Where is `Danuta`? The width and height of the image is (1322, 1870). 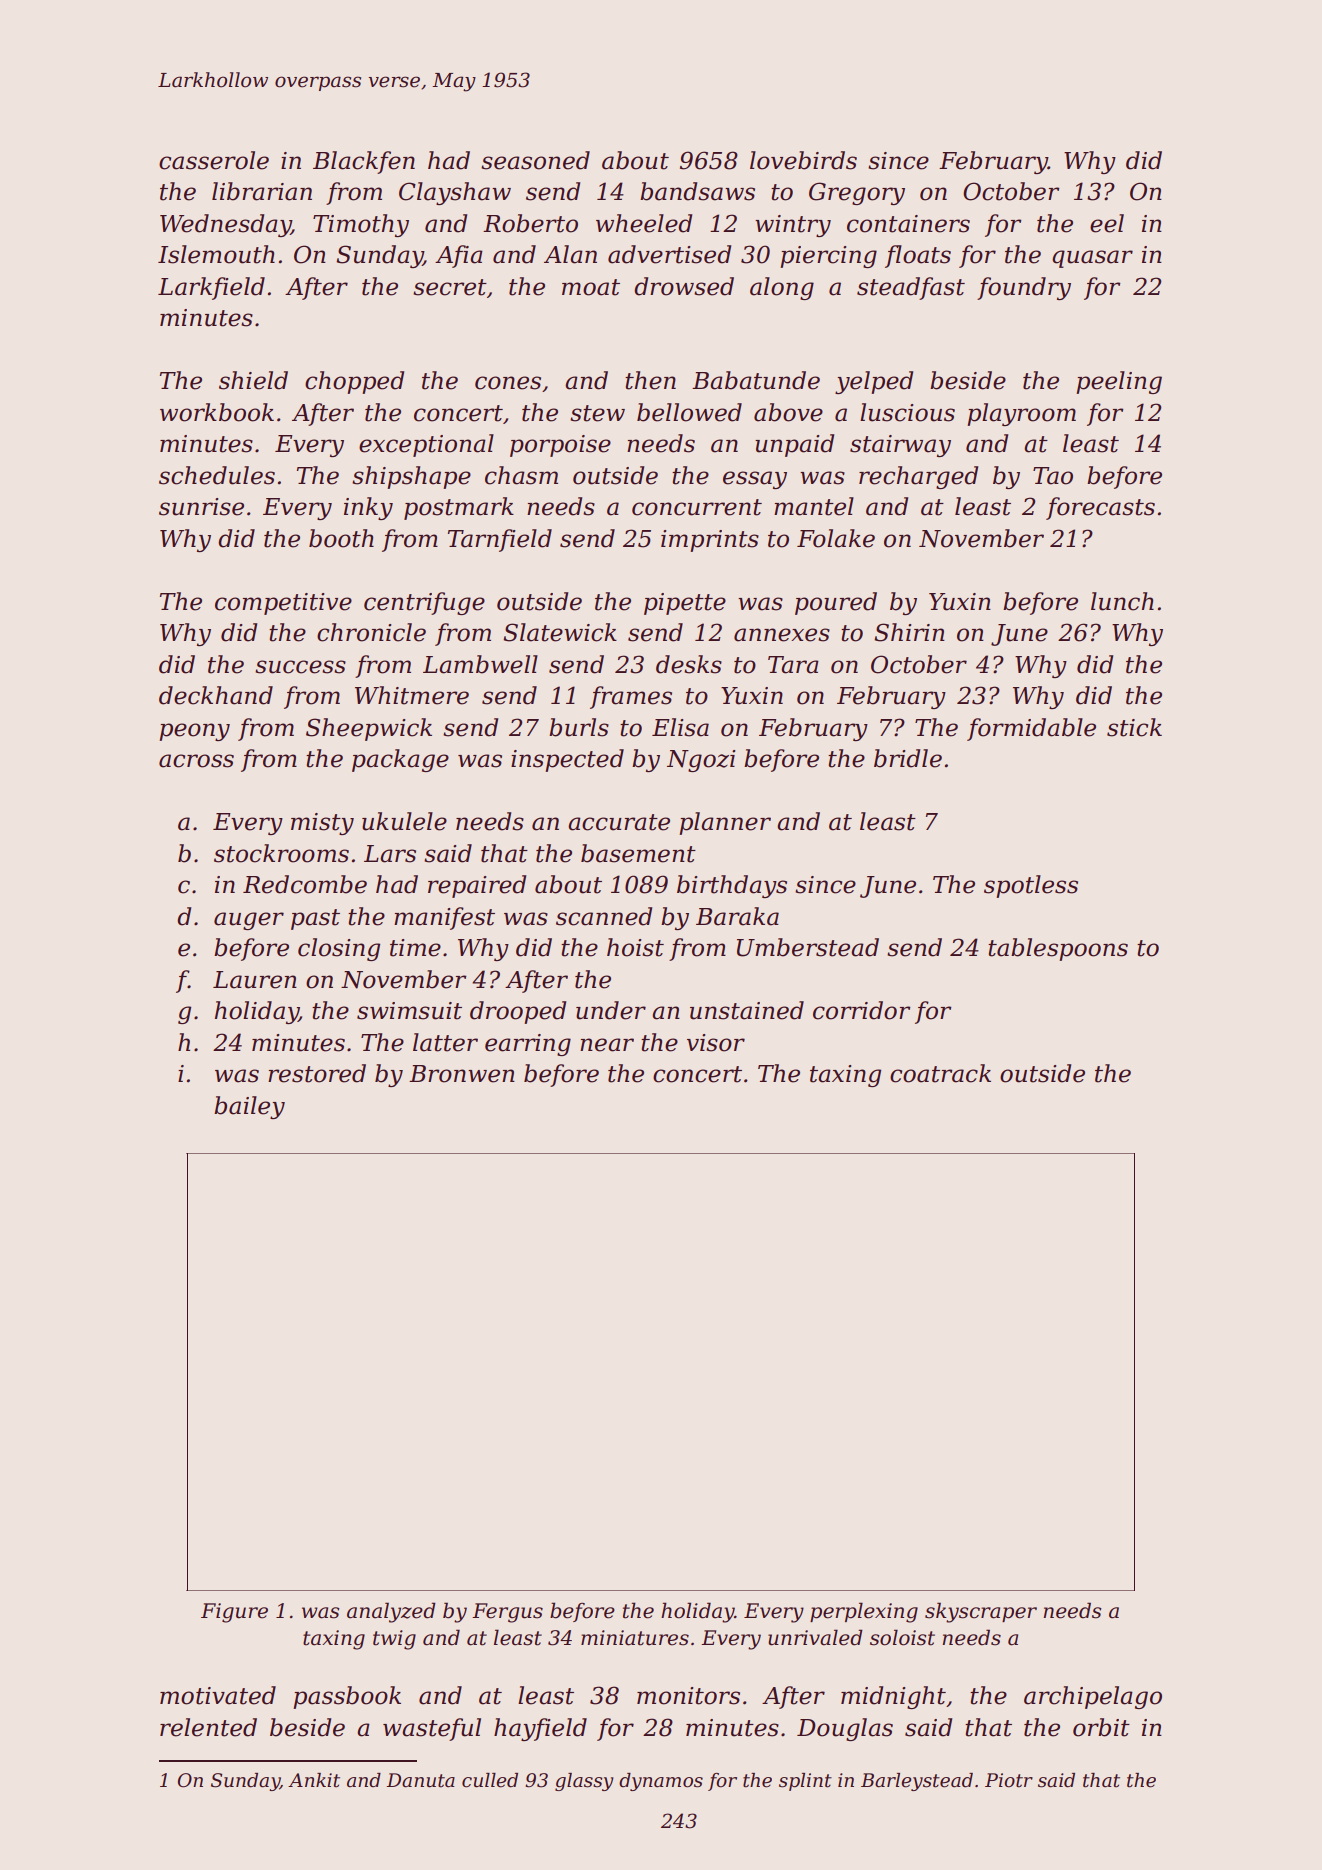 Danuta is located at coordinates (420, 1780).
